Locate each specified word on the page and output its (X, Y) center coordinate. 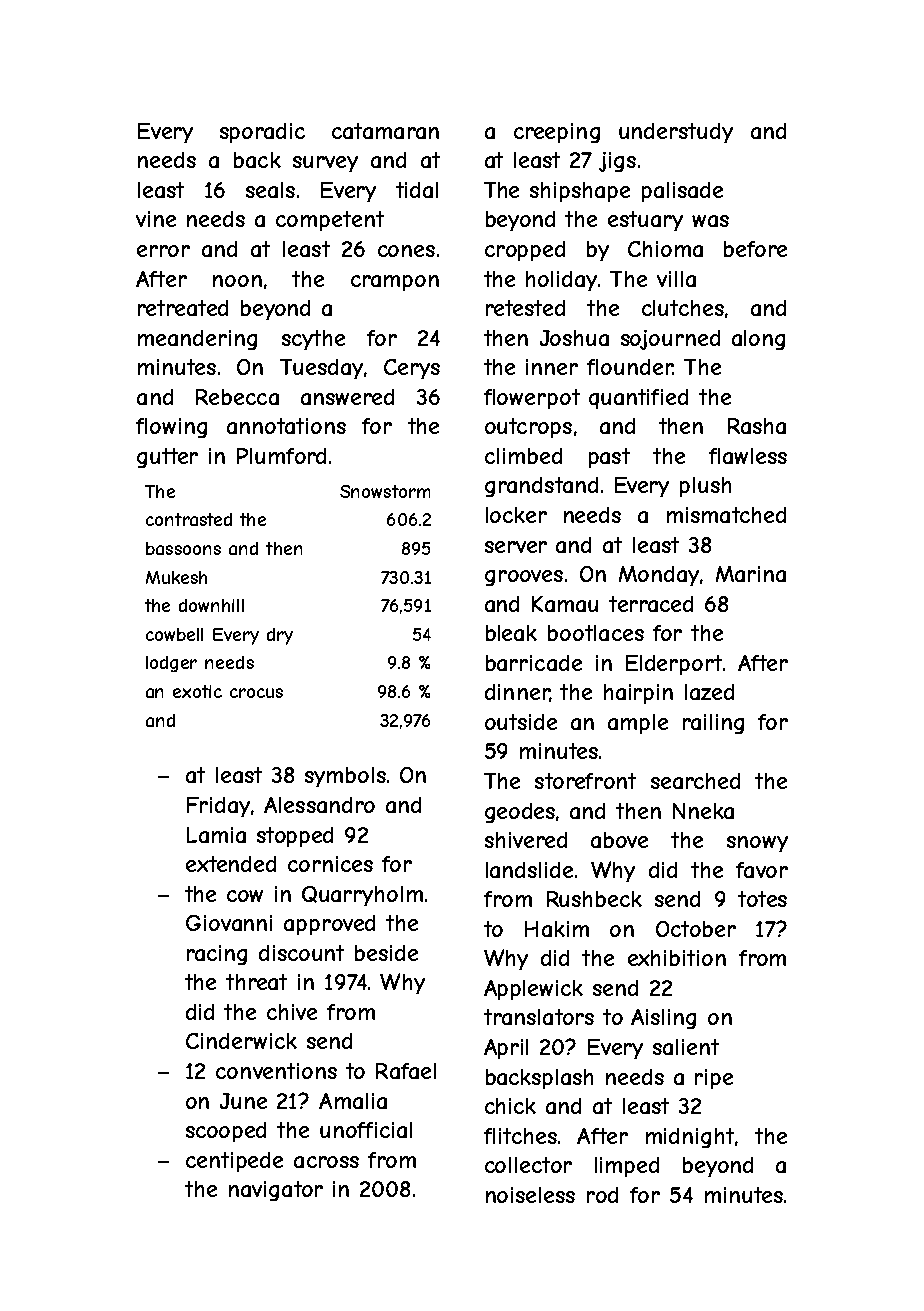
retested (525, 308)
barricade (534, 663)
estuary (645, 221)
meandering (197, 340)
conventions (276, 1071)
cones (406, 251)
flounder (630, 367)
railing (713, 724)
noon (237, 281)
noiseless (530, 1195)
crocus (256, 693)
